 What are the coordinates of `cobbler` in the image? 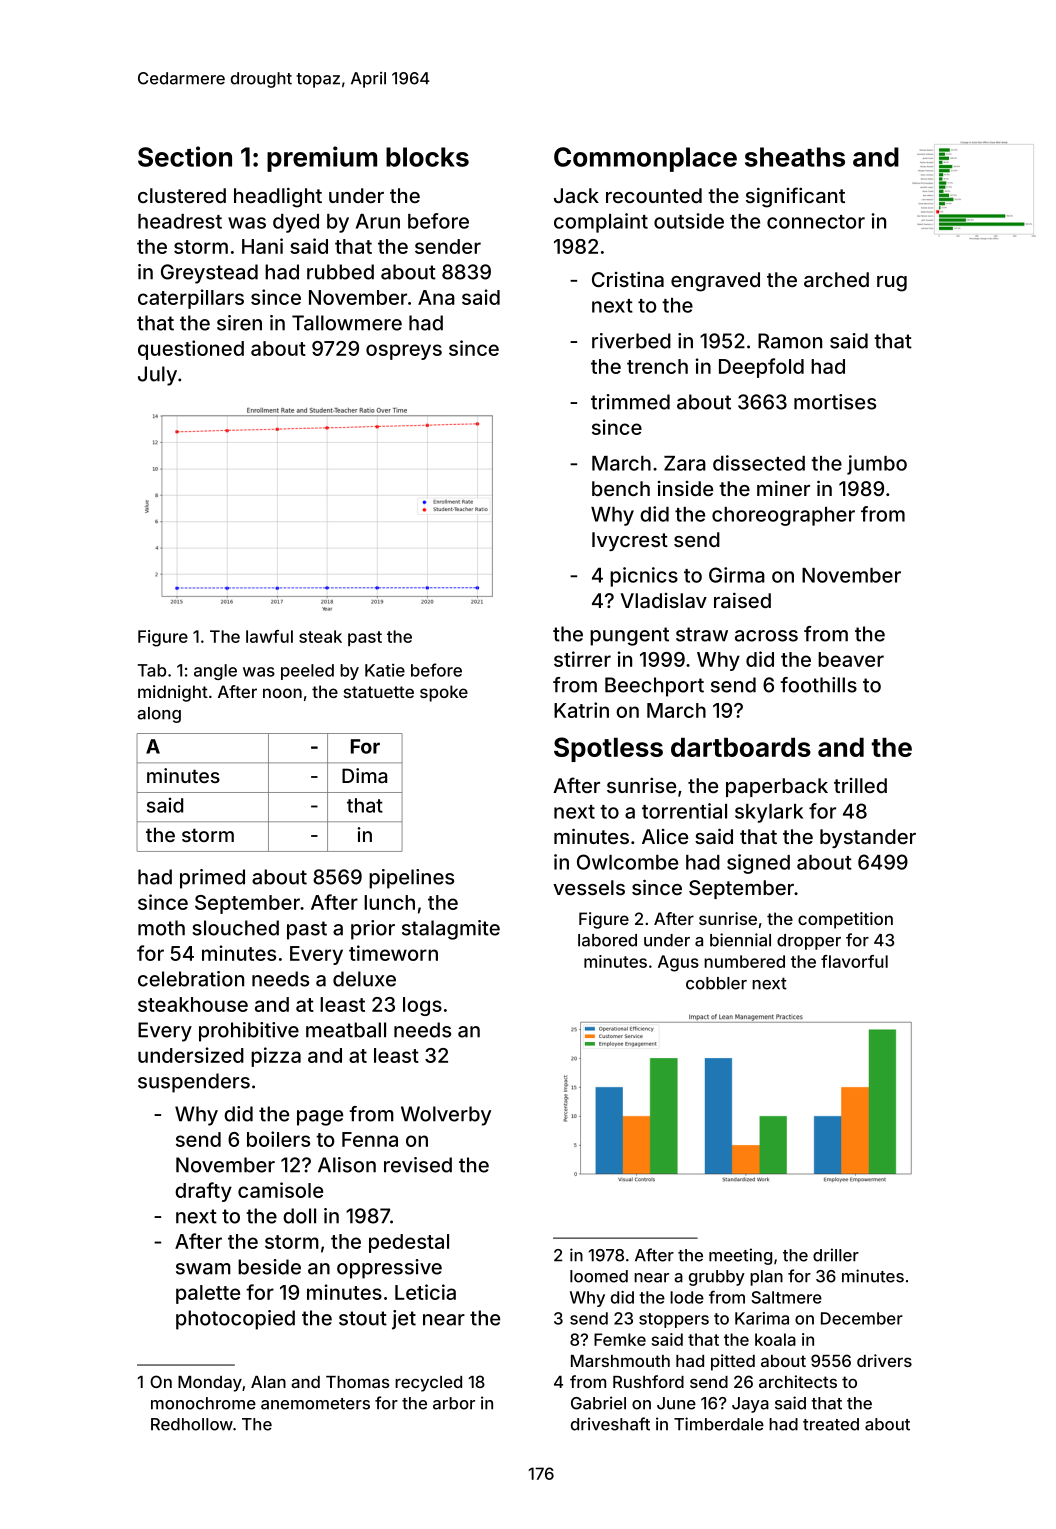 It's located at (716, 983).
